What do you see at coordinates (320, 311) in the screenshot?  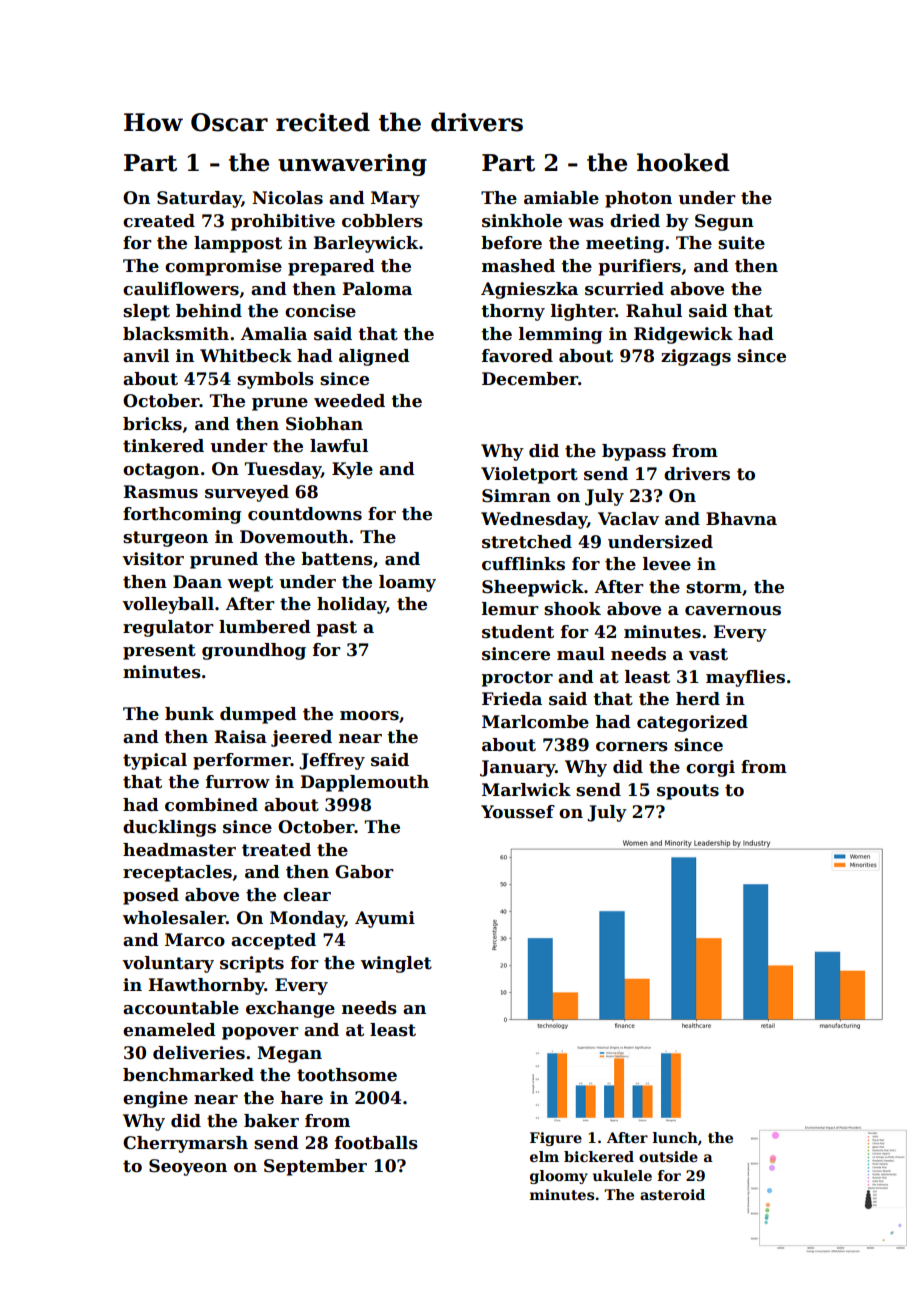 I see `concise` at bounding box center [320, 311].
